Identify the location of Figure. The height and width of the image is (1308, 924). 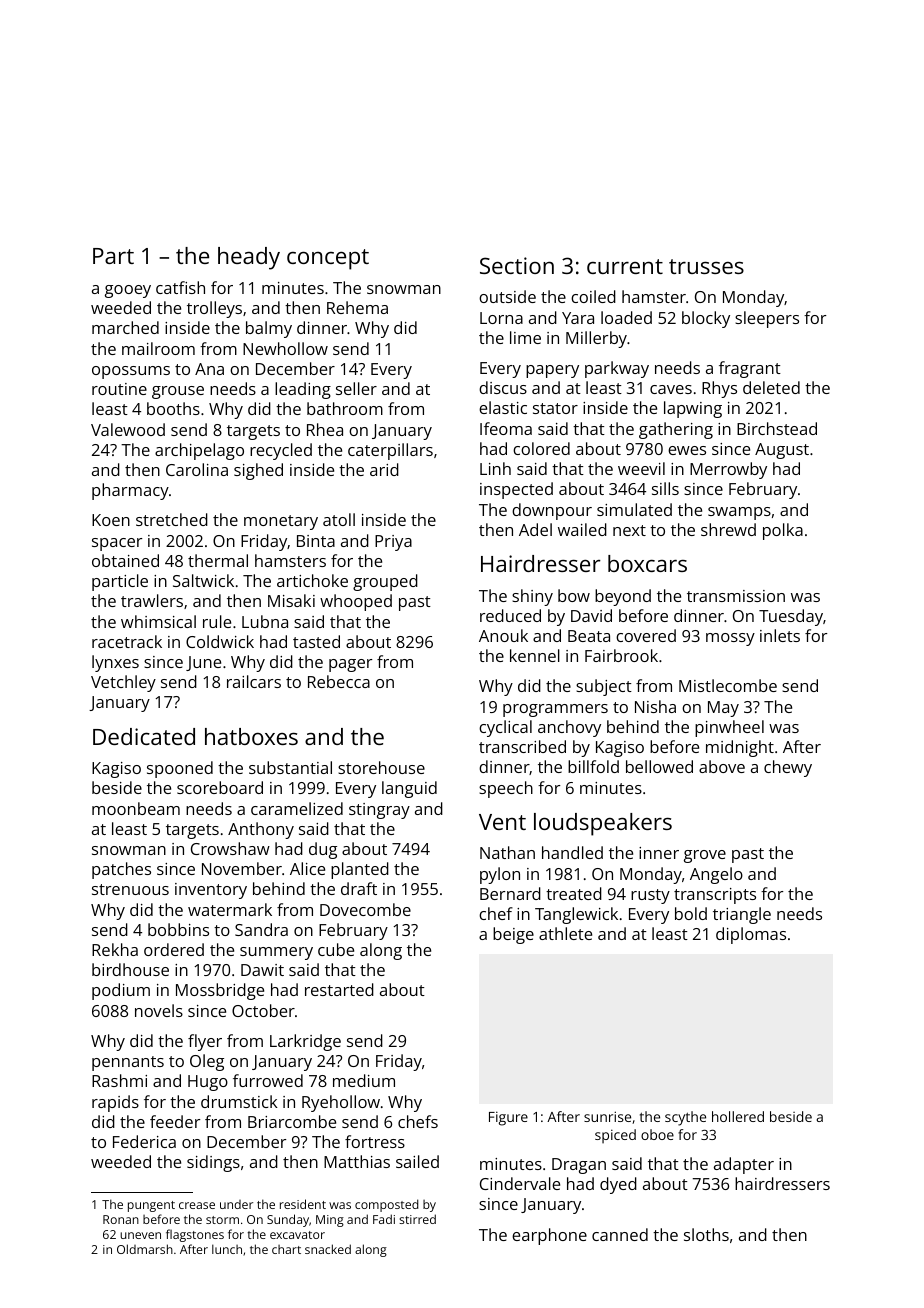
(508, 1118).
